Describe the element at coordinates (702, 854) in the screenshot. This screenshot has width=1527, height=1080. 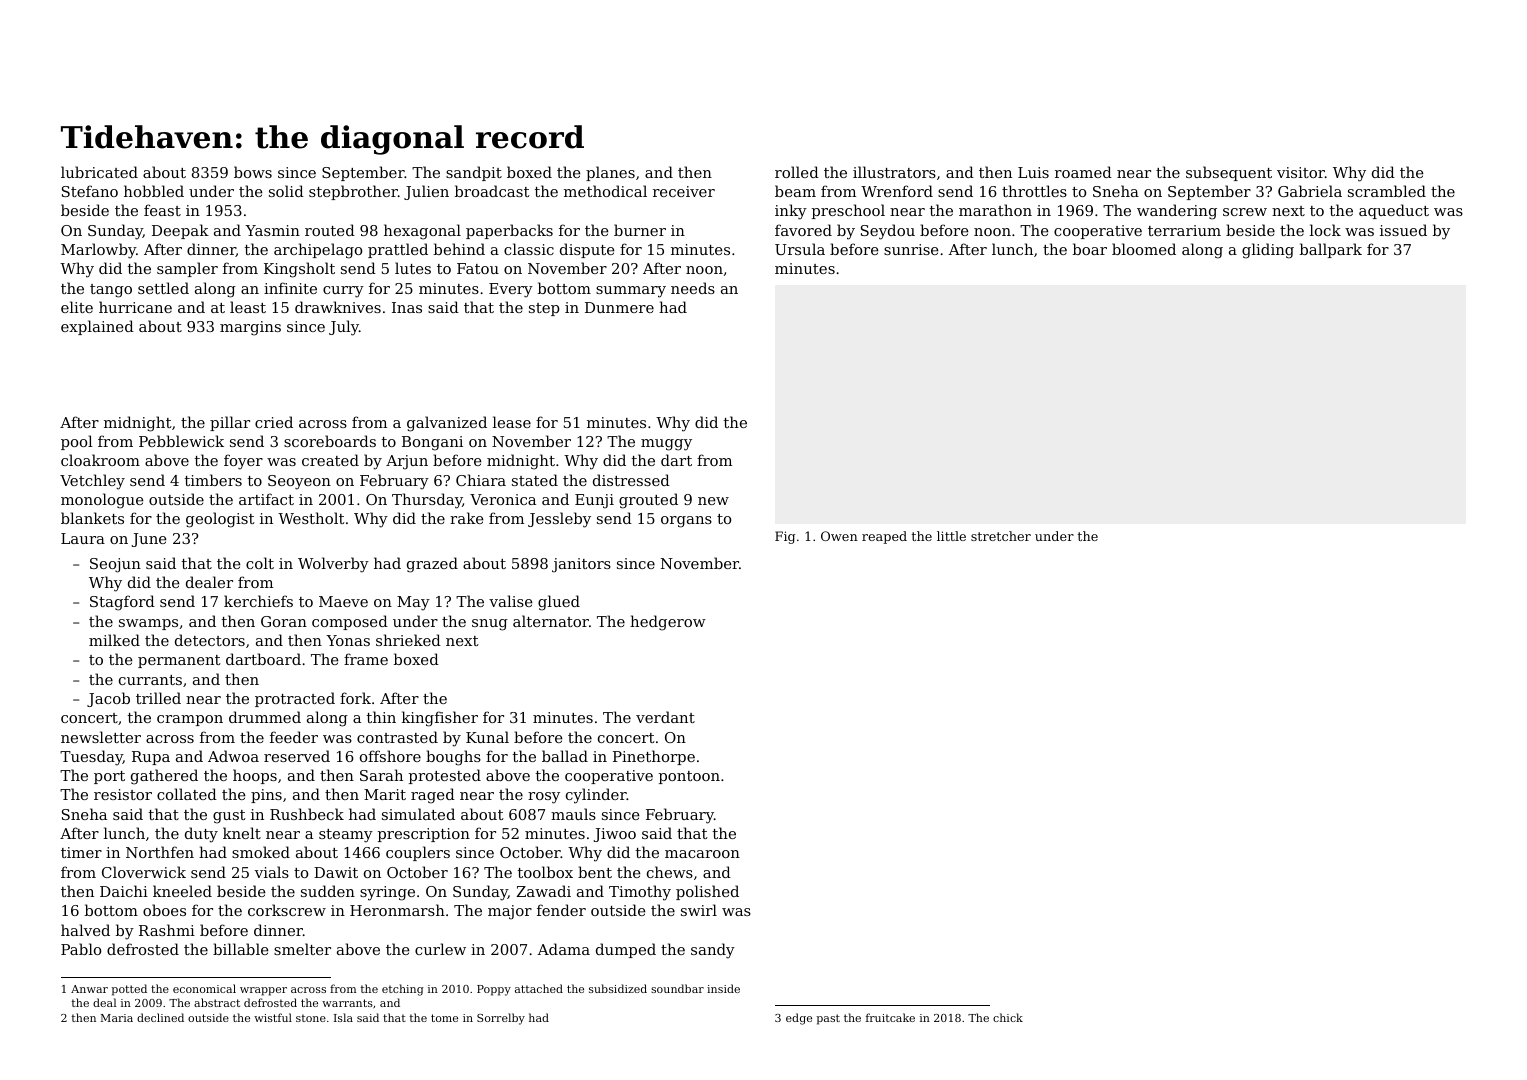
I see `macaroon` at that location.
